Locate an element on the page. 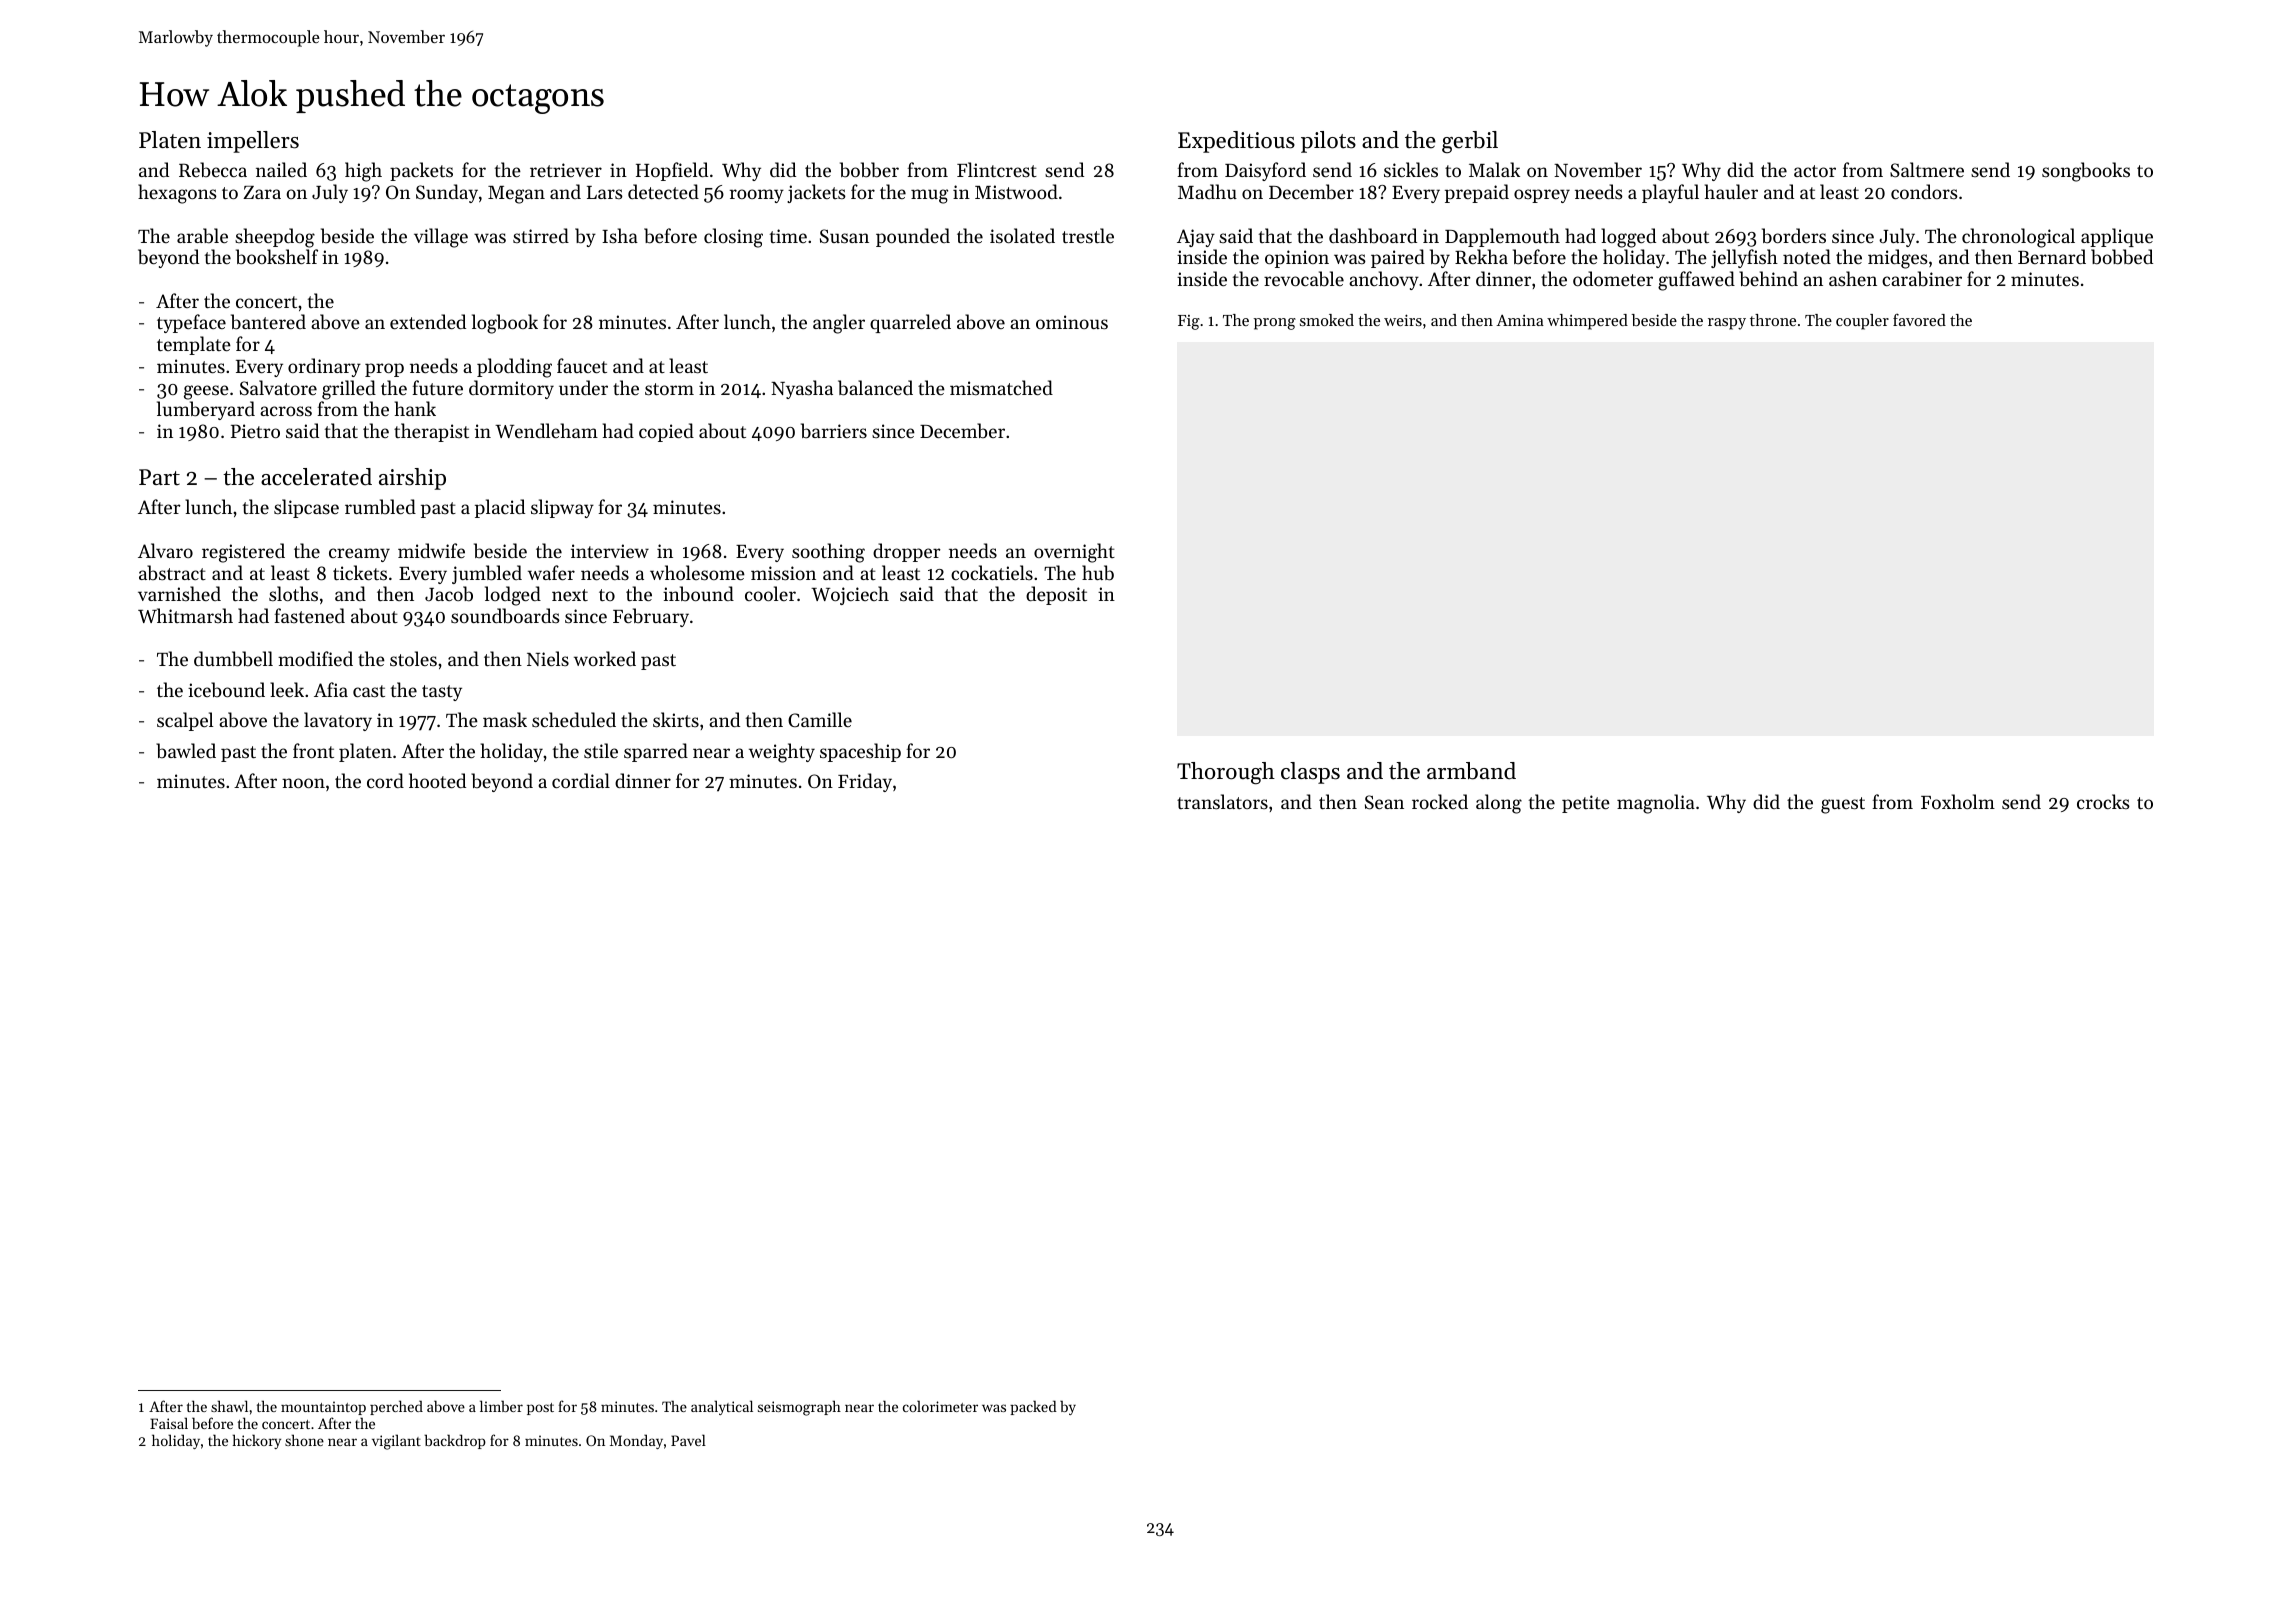 The width and height of the document is (2292, 1620). guest is located at coordinates (1843, 805).
